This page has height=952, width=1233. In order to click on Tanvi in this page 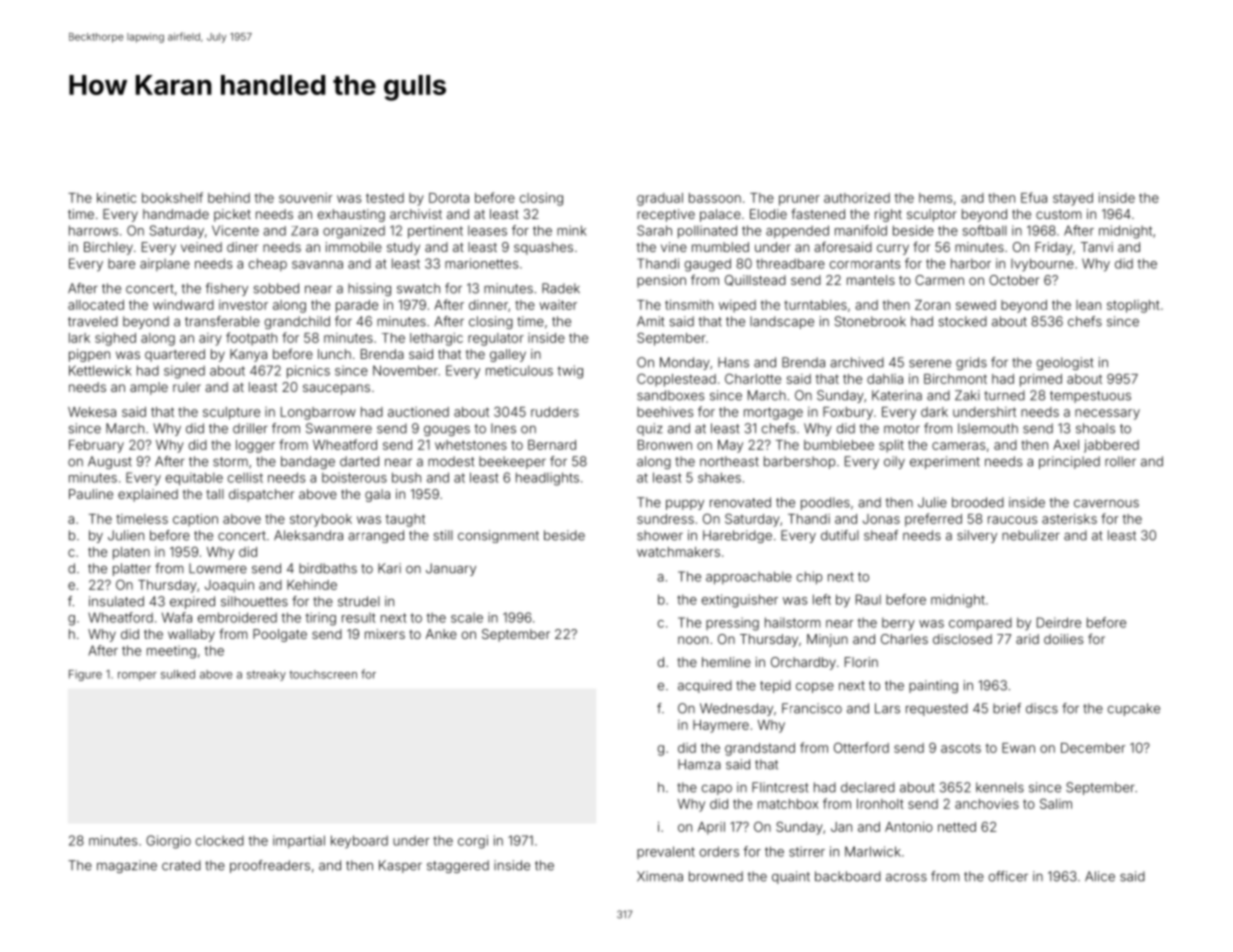, I will do `click(1097, 247)`.
